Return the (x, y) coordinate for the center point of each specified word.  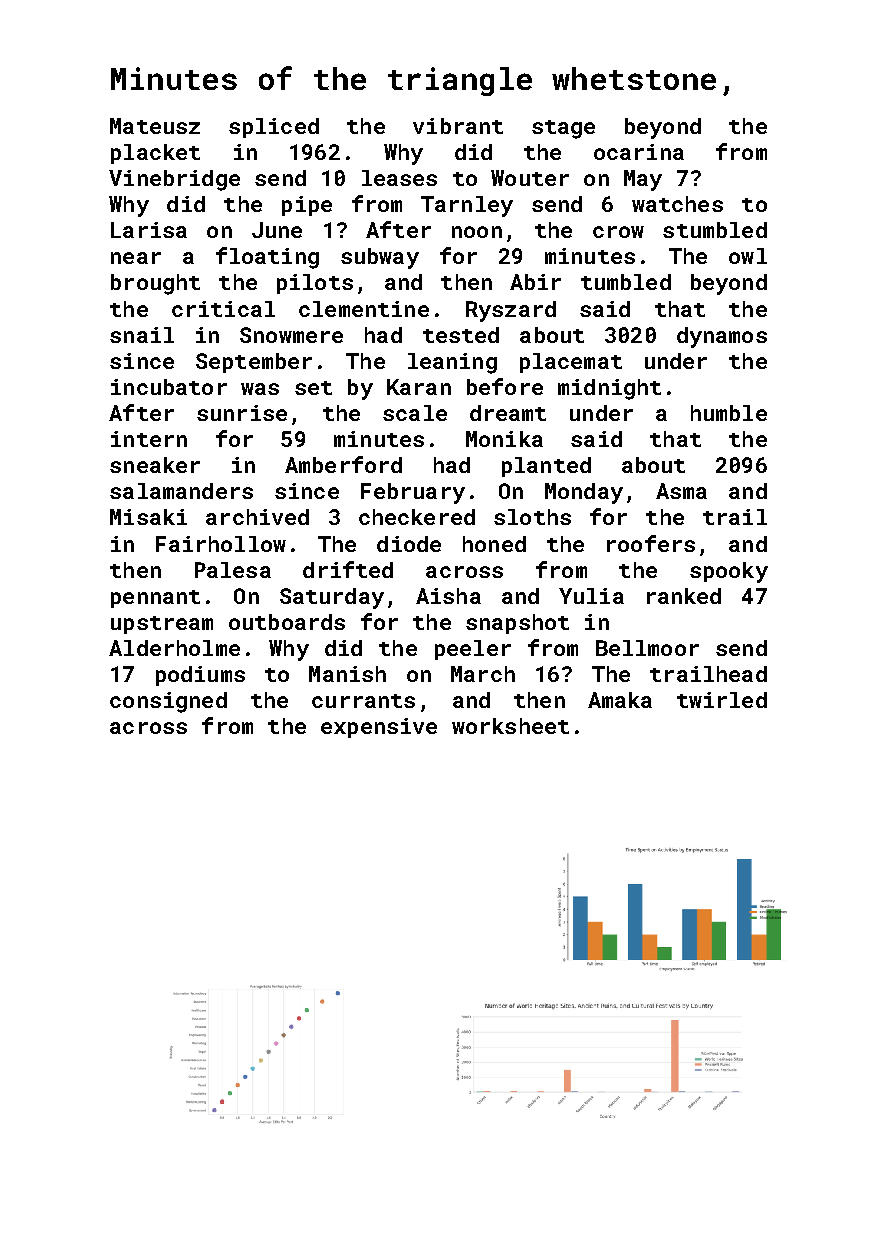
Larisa (149, 230)
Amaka (620, 700)
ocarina (639, 152)
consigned (168, 702)
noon (477, 232)
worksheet (510, 726)
